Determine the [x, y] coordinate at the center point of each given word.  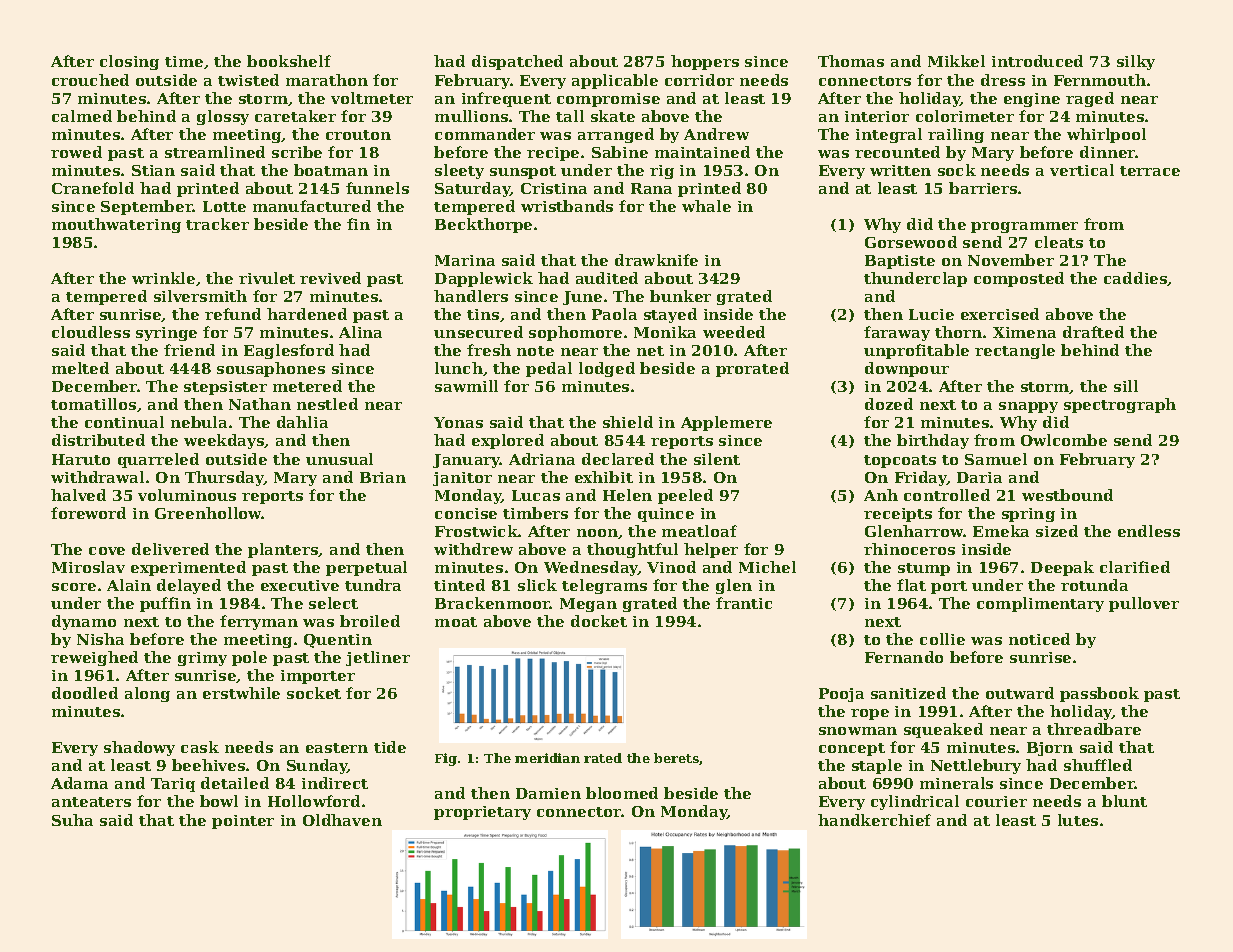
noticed [1039, 639]
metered [307, 386]
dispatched [517, 62]
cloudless [91, 332]
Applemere [726, 423]
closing [129, 62]
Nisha [100, 639]
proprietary [482, 813]
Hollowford [314, 801]
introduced [1037, 61]
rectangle [1015, 351]
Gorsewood [911, 242]
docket [599, 621]
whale [706, 206]
